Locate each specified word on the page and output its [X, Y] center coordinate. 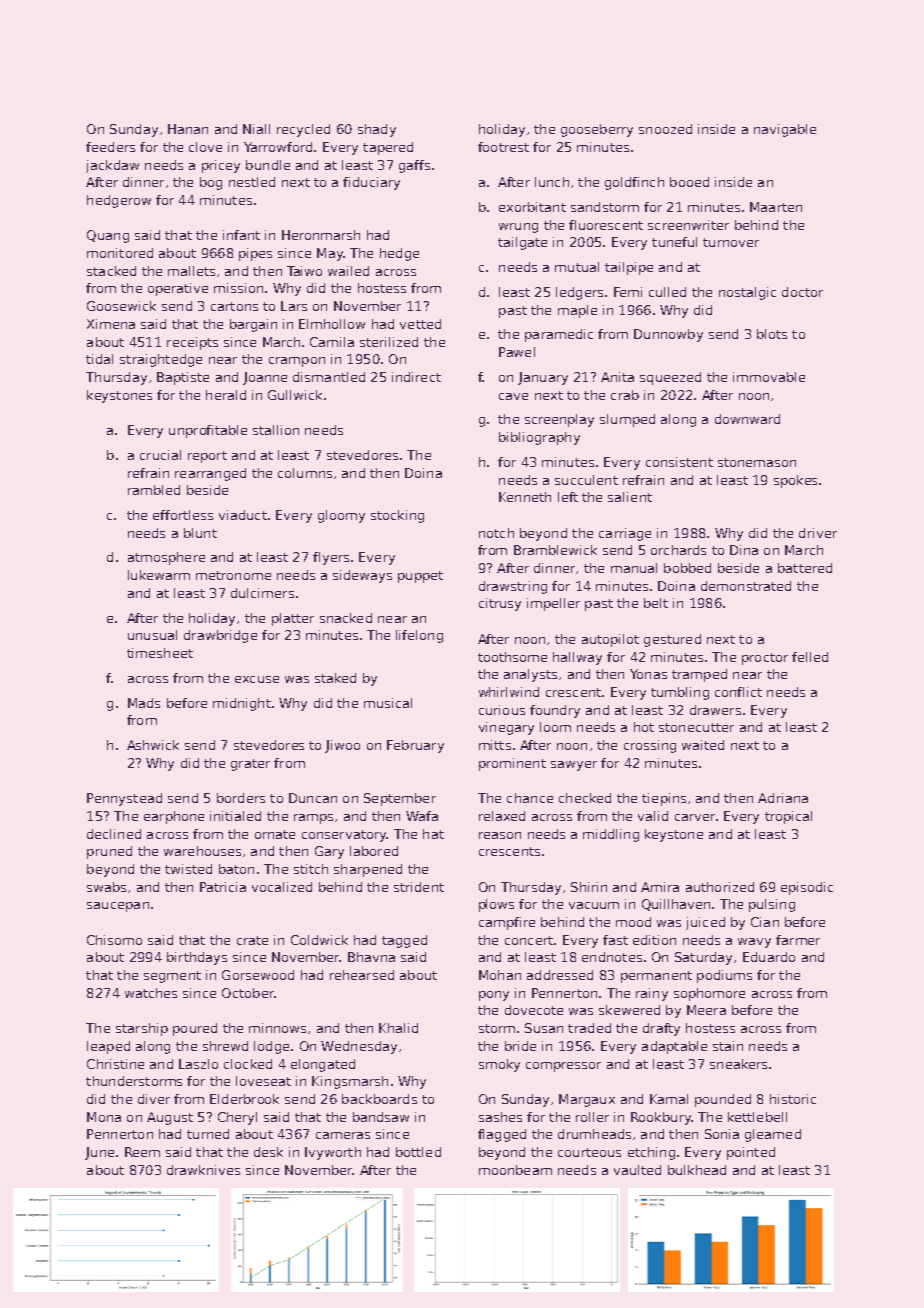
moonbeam [515, 1170]
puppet [420, 577]
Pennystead [124, 799]
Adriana [783, 798]
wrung [518, 228]
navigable [785, 130]
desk [268, 1152]
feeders [110, 147]
